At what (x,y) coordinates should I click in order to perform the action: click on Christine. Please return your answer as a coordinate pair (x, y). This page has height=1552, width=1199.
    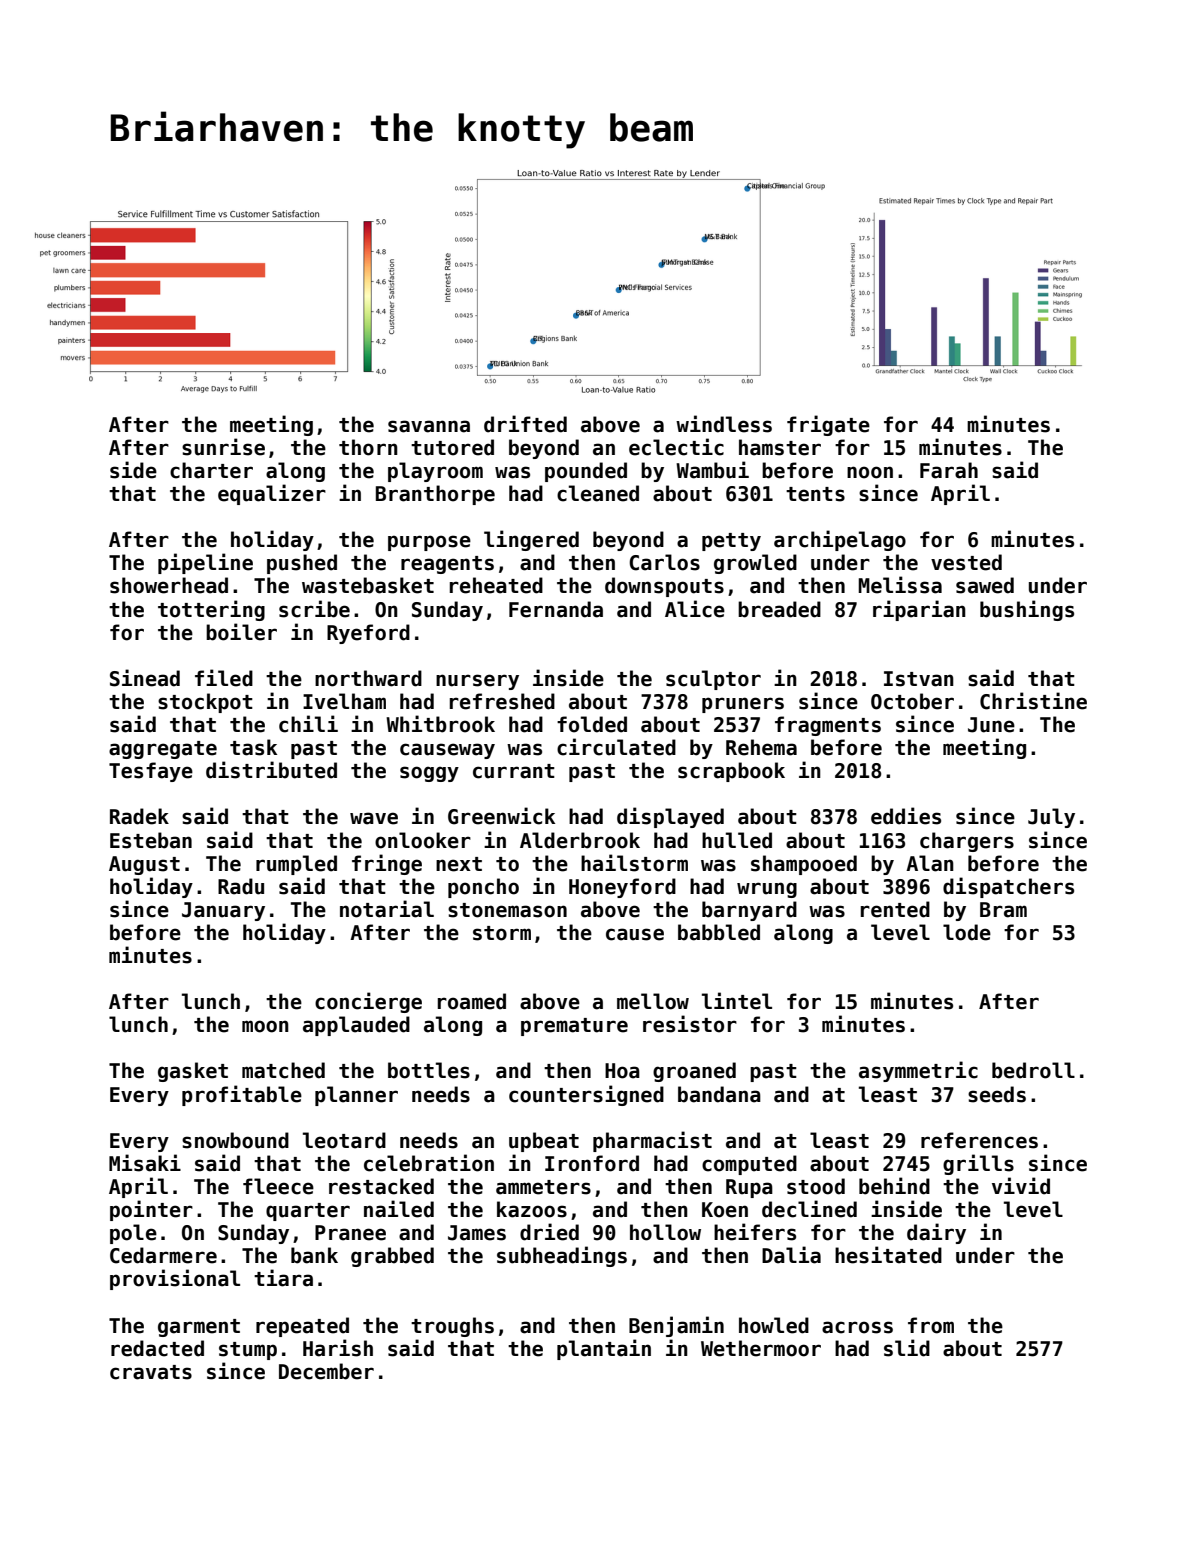
    Looking at the image, I should click on (1033, 701).
